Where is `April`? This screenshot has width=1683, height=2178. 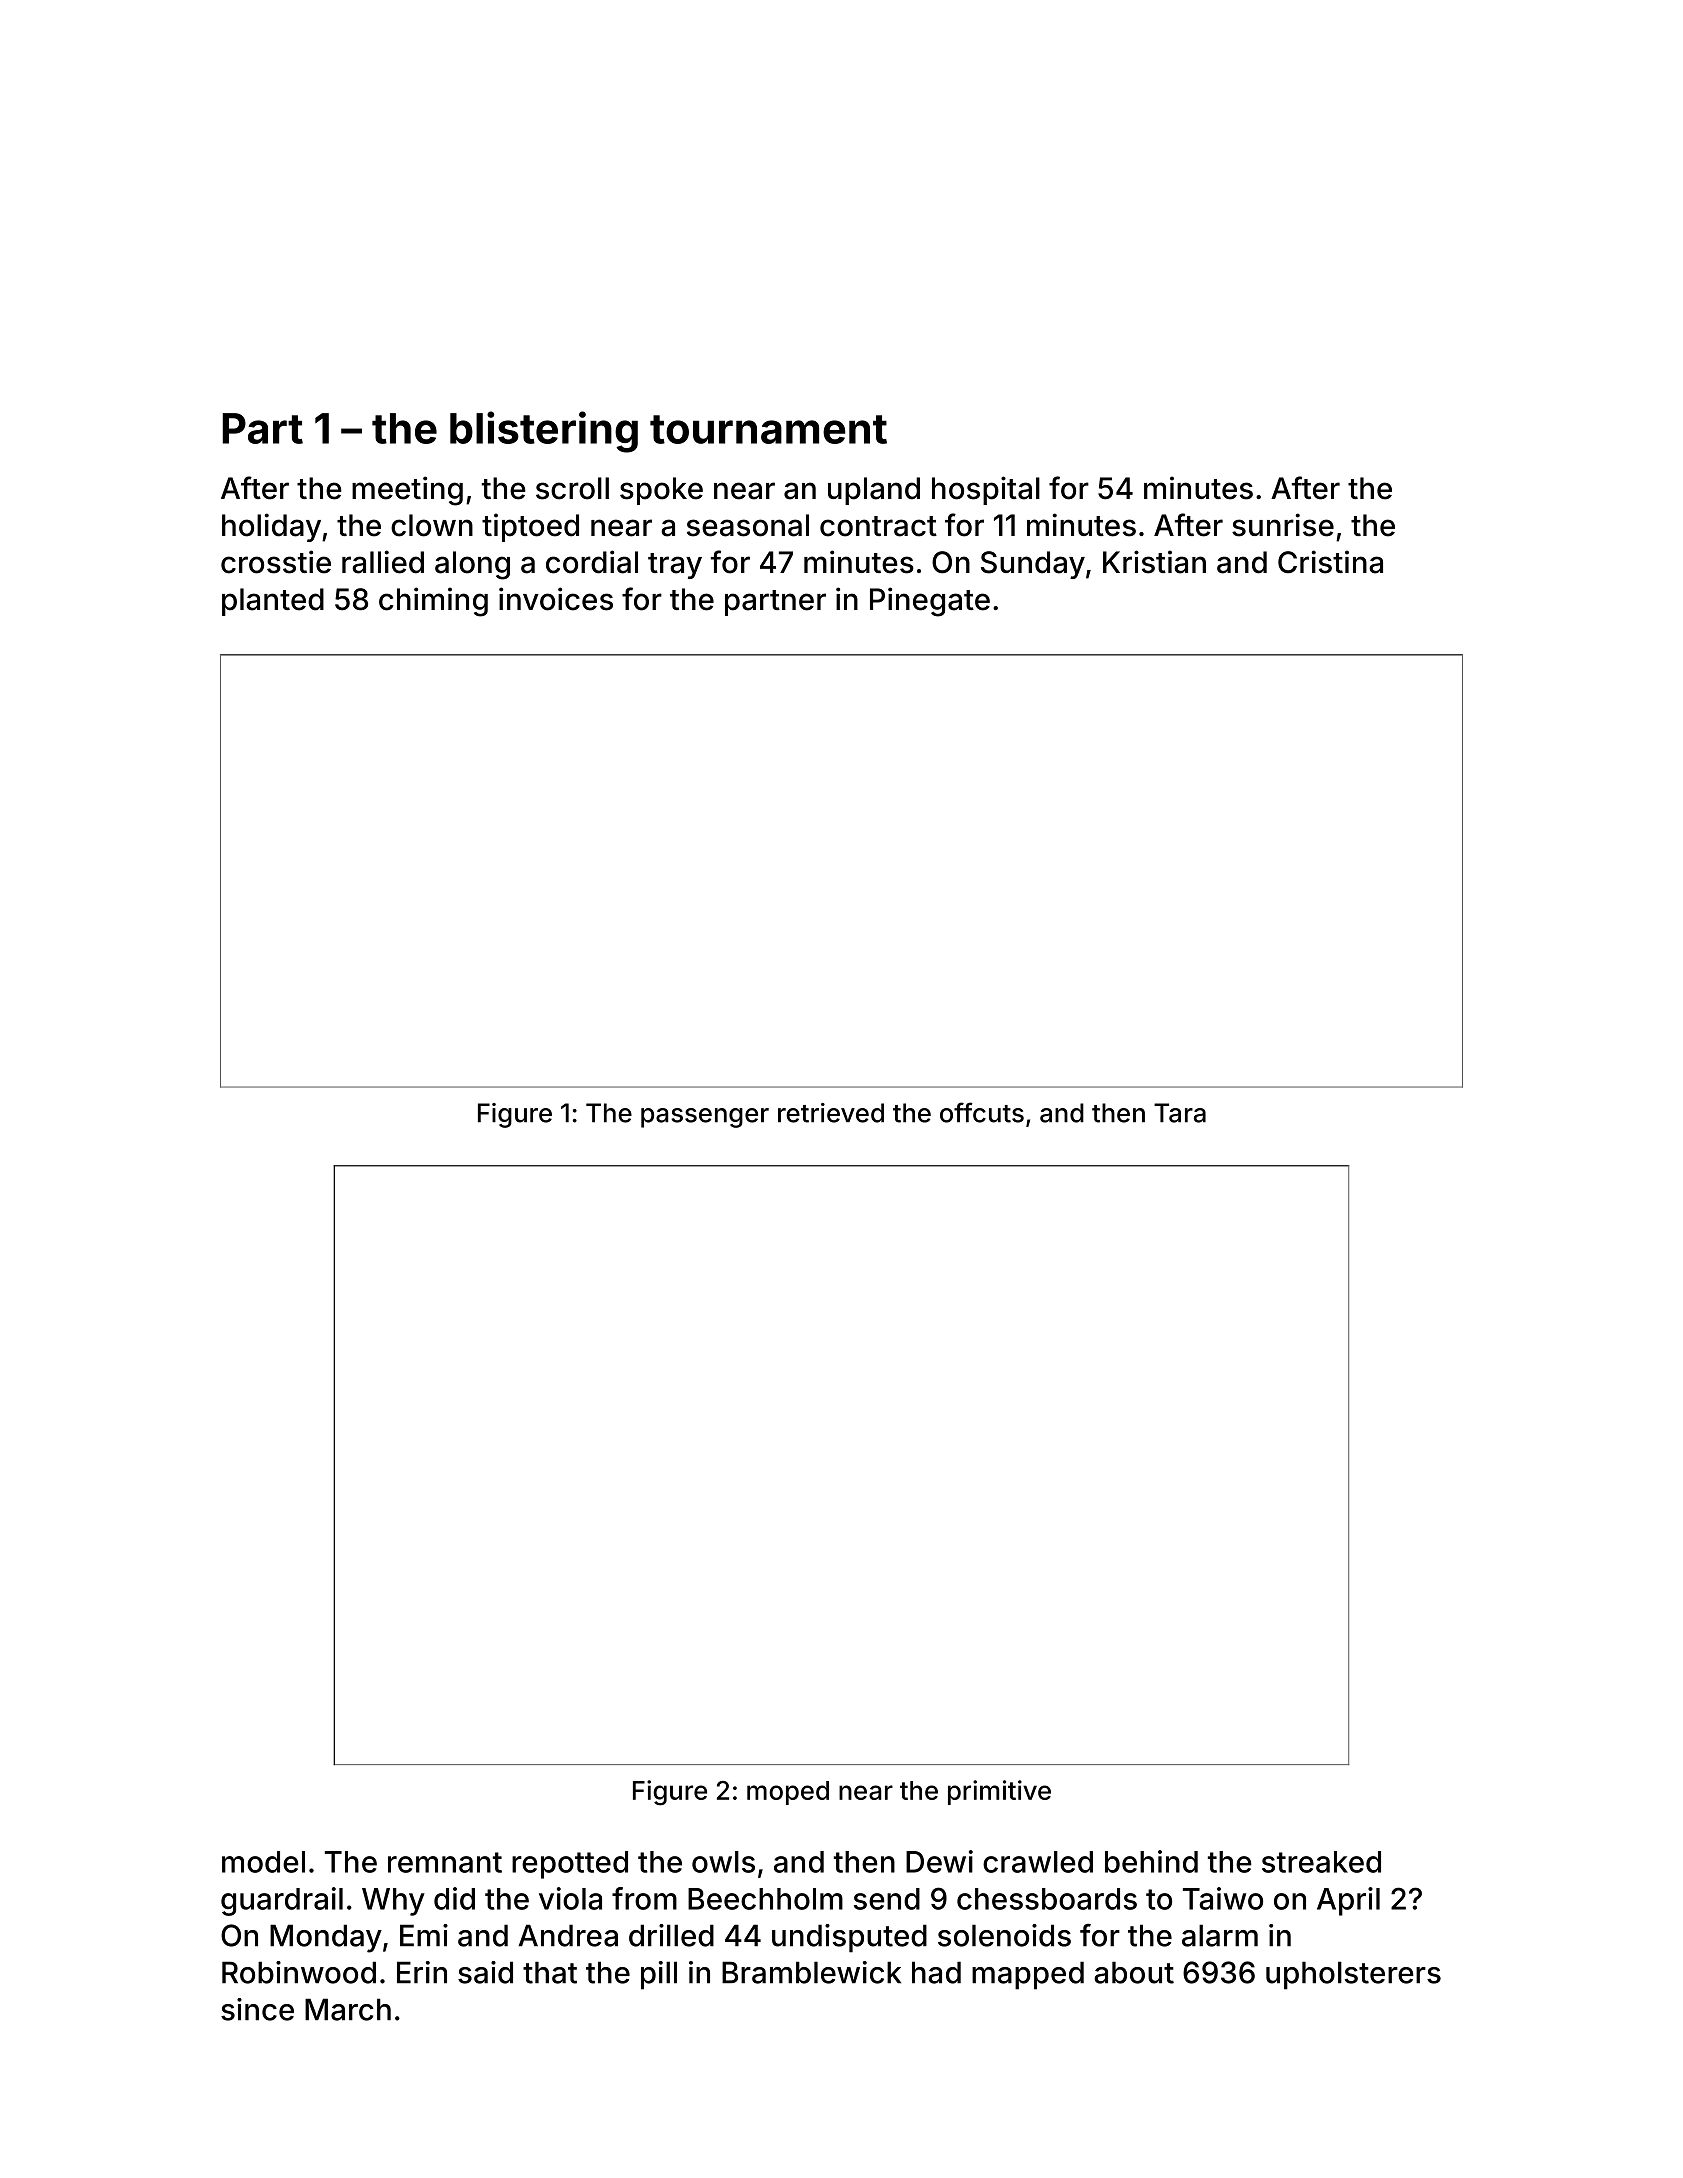
April is located at coordinates (1348, 1901).
